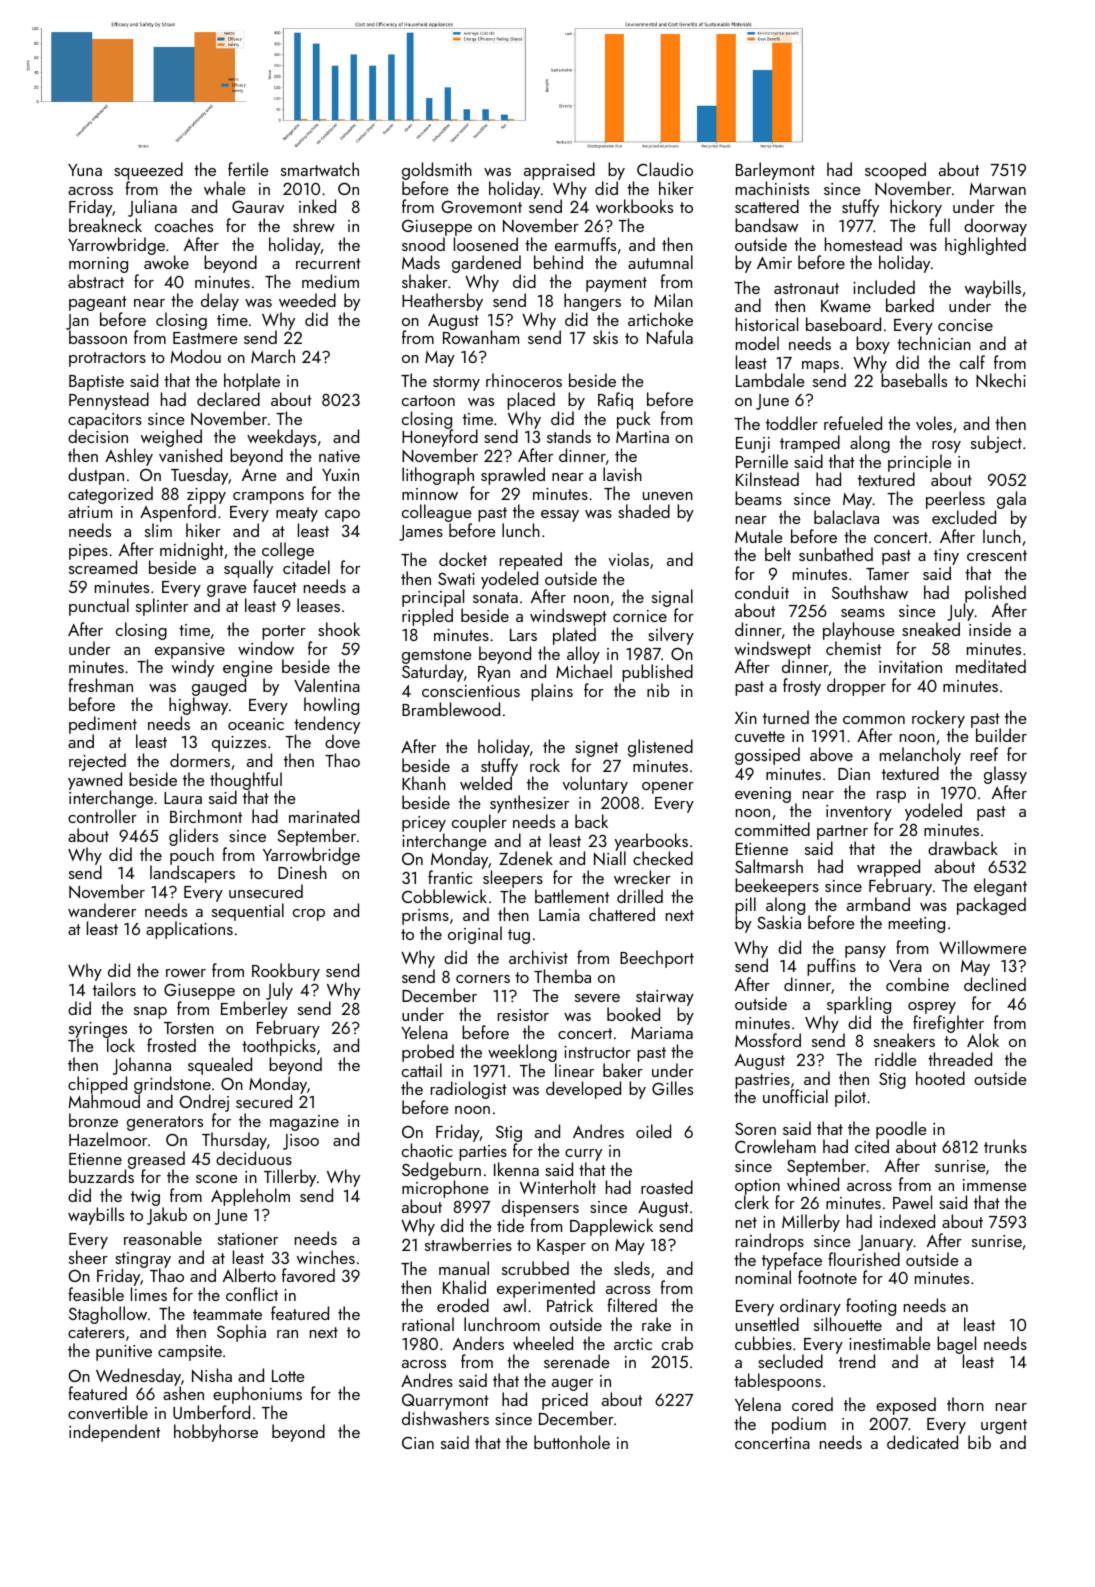 Image resolution: width=1095 pixels, height=1587 pixels. I want to click on hooted, so click(940, 1078).
